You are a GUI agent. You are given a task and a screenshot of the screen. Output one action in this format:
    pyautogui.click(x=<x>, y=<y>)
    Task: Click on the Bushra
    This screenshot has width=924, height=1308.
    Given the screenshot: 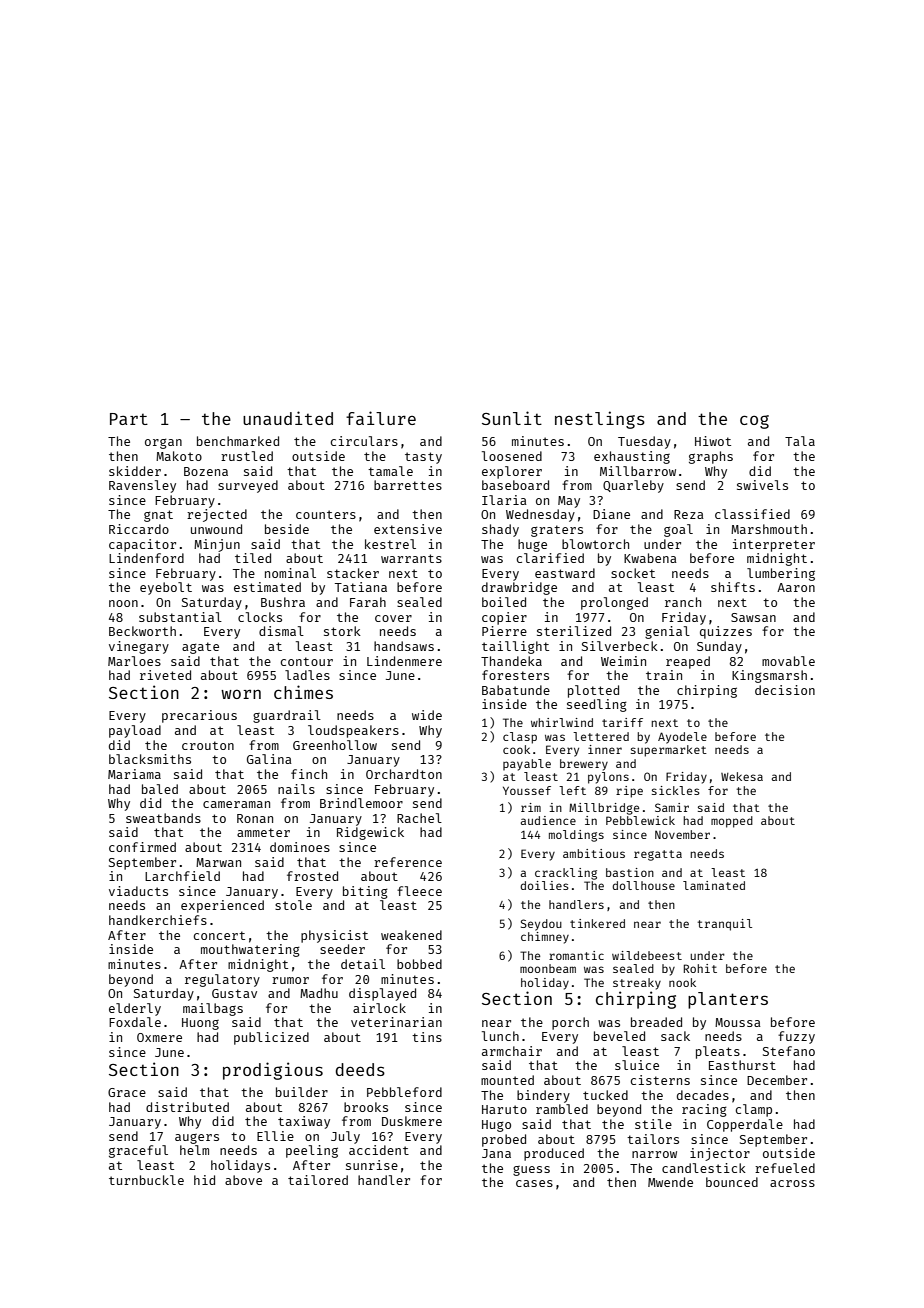 What is the action you would take?
    pyautogui.click(x=283, y=602)
